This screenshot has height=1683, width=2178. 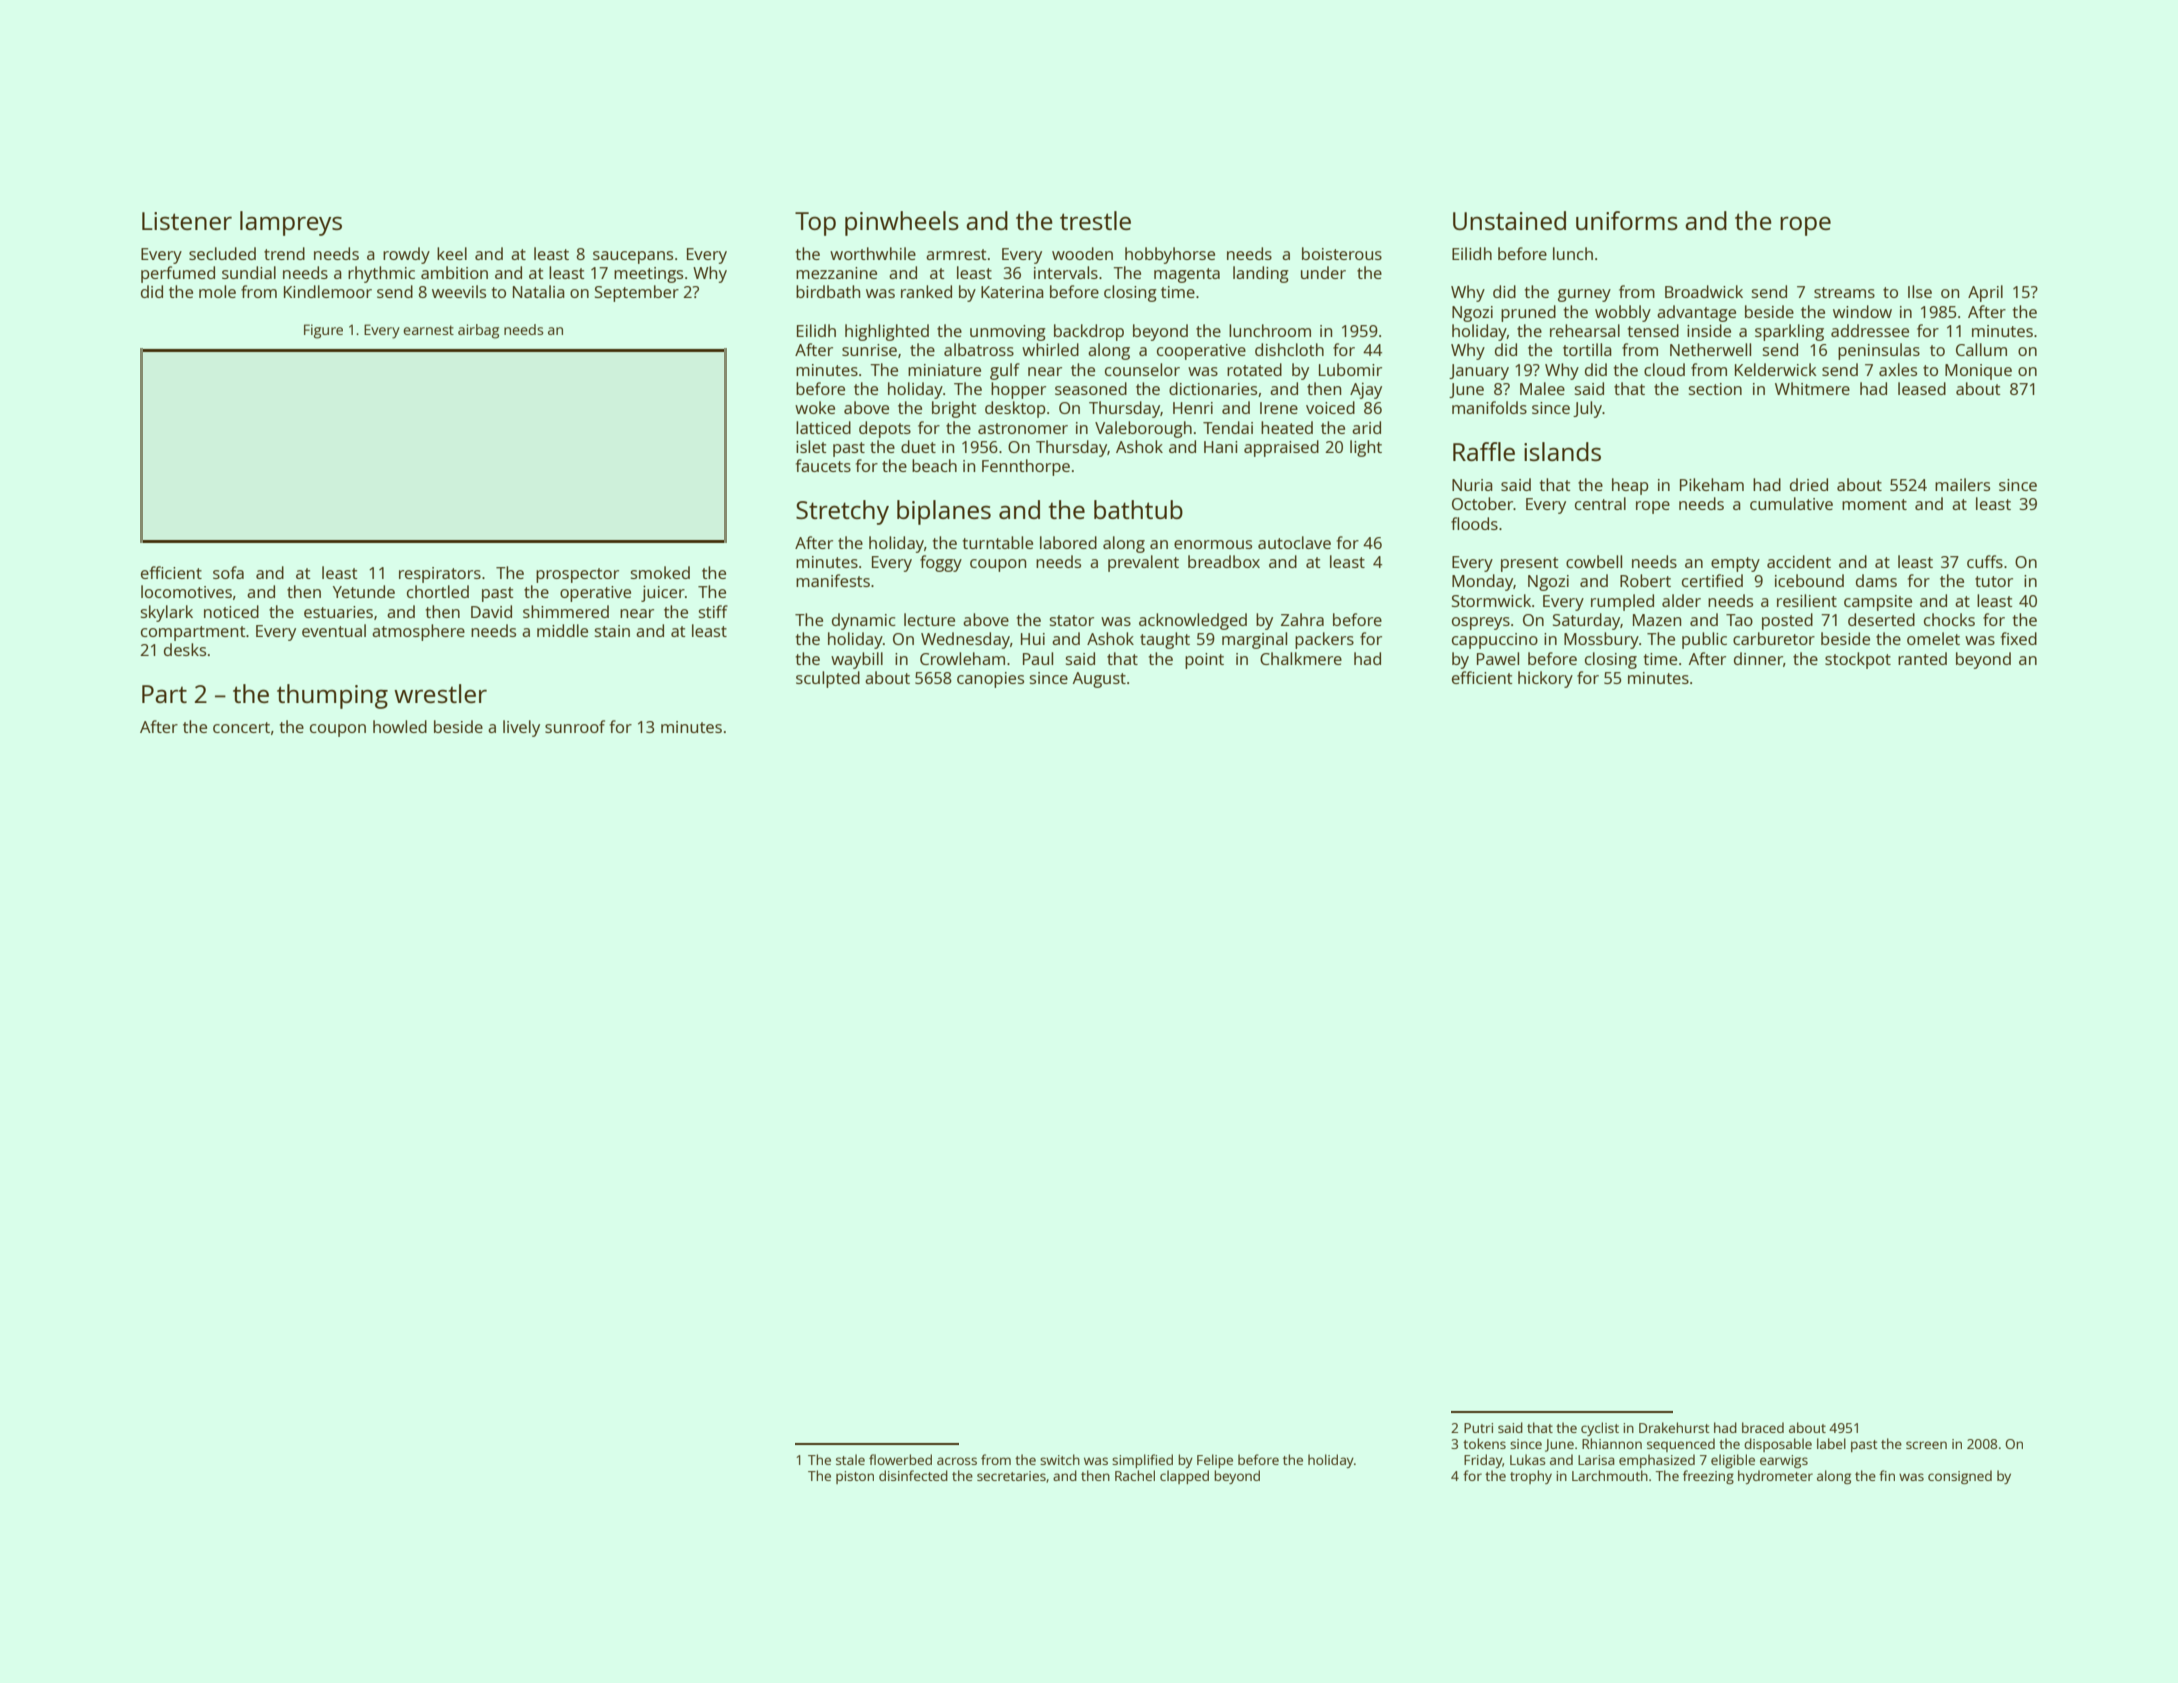 What do you see at coordinates (291, 223) in the screenshot?
I see `lampreys` at bounding box center [291, 223].
